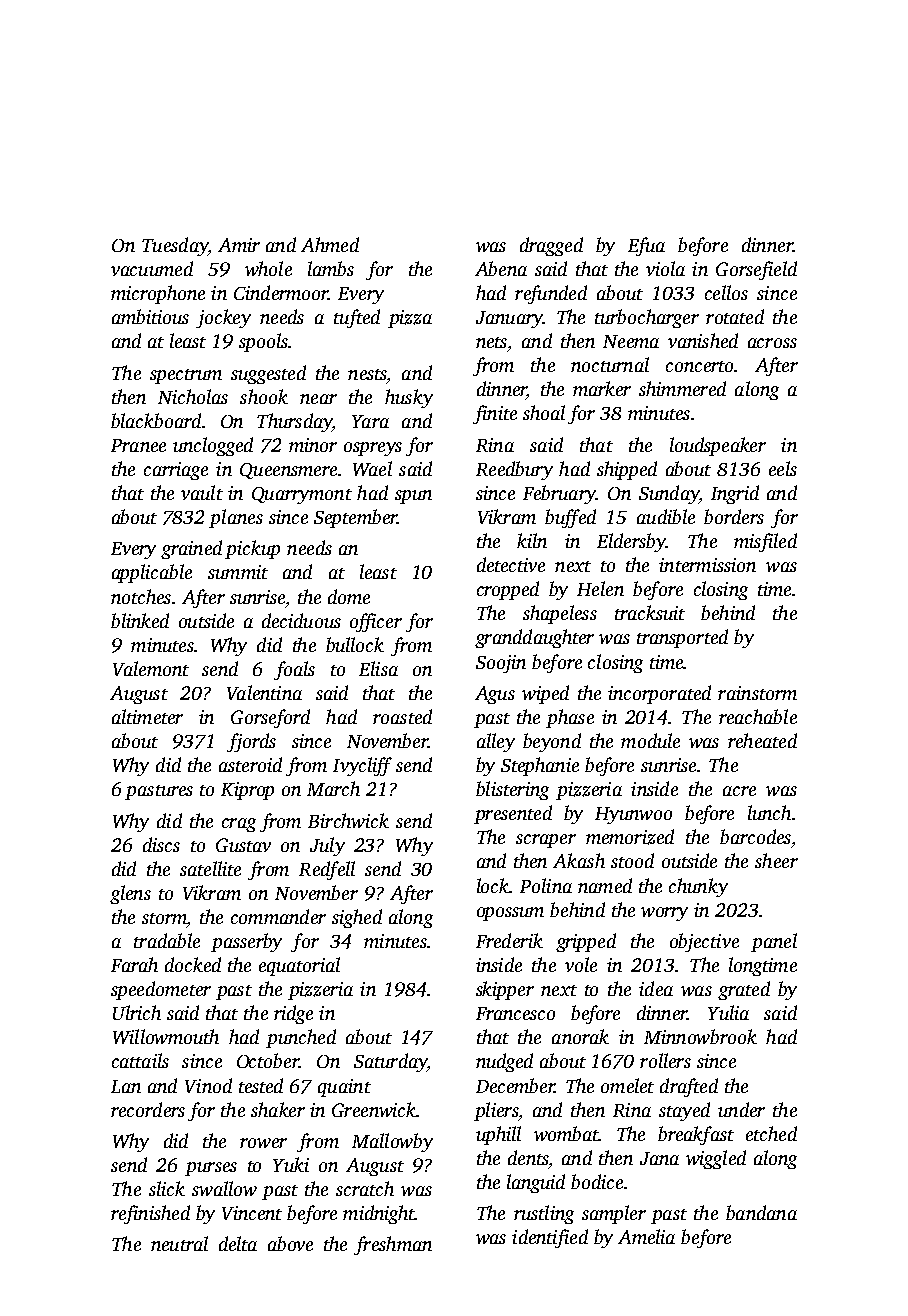 The width and height of the page is (908, 1316). I want to click on idea, so click(656, 988).
